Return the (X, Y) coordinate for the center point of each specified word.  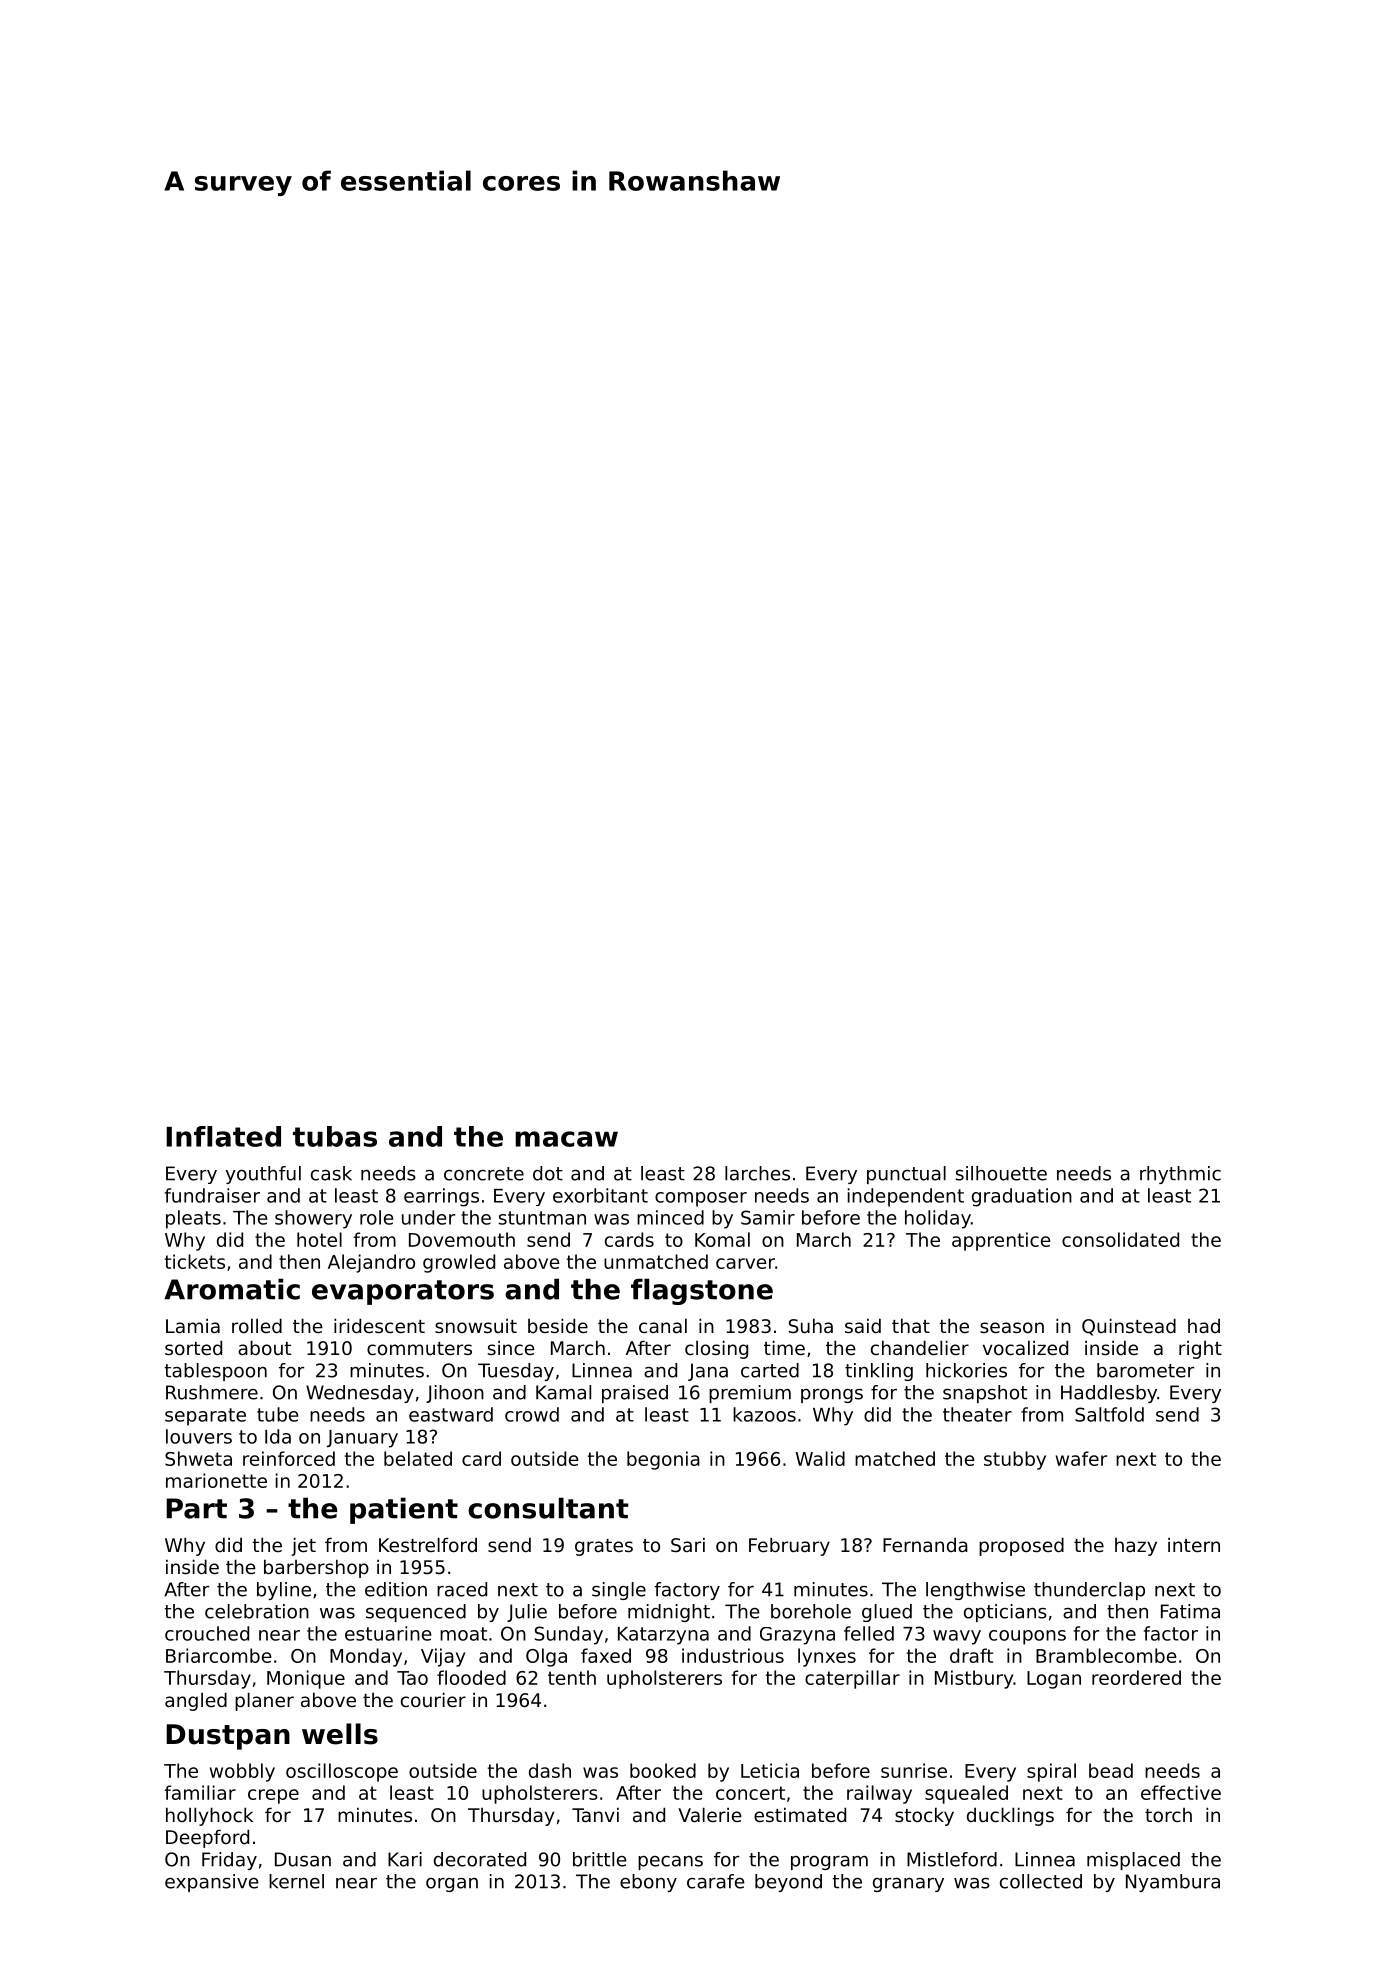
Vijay (443, 1657)
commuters (419, 1348)
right (1200, 1350)
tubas (335, 1136)
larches (757, 1173)
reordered (1136, 1677)
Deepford (207, 1838)
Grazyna (797, 1636)
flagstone (702, 1291)
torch (1168, 1815)
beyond (788, 1883)
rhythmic (1180, 1175)
